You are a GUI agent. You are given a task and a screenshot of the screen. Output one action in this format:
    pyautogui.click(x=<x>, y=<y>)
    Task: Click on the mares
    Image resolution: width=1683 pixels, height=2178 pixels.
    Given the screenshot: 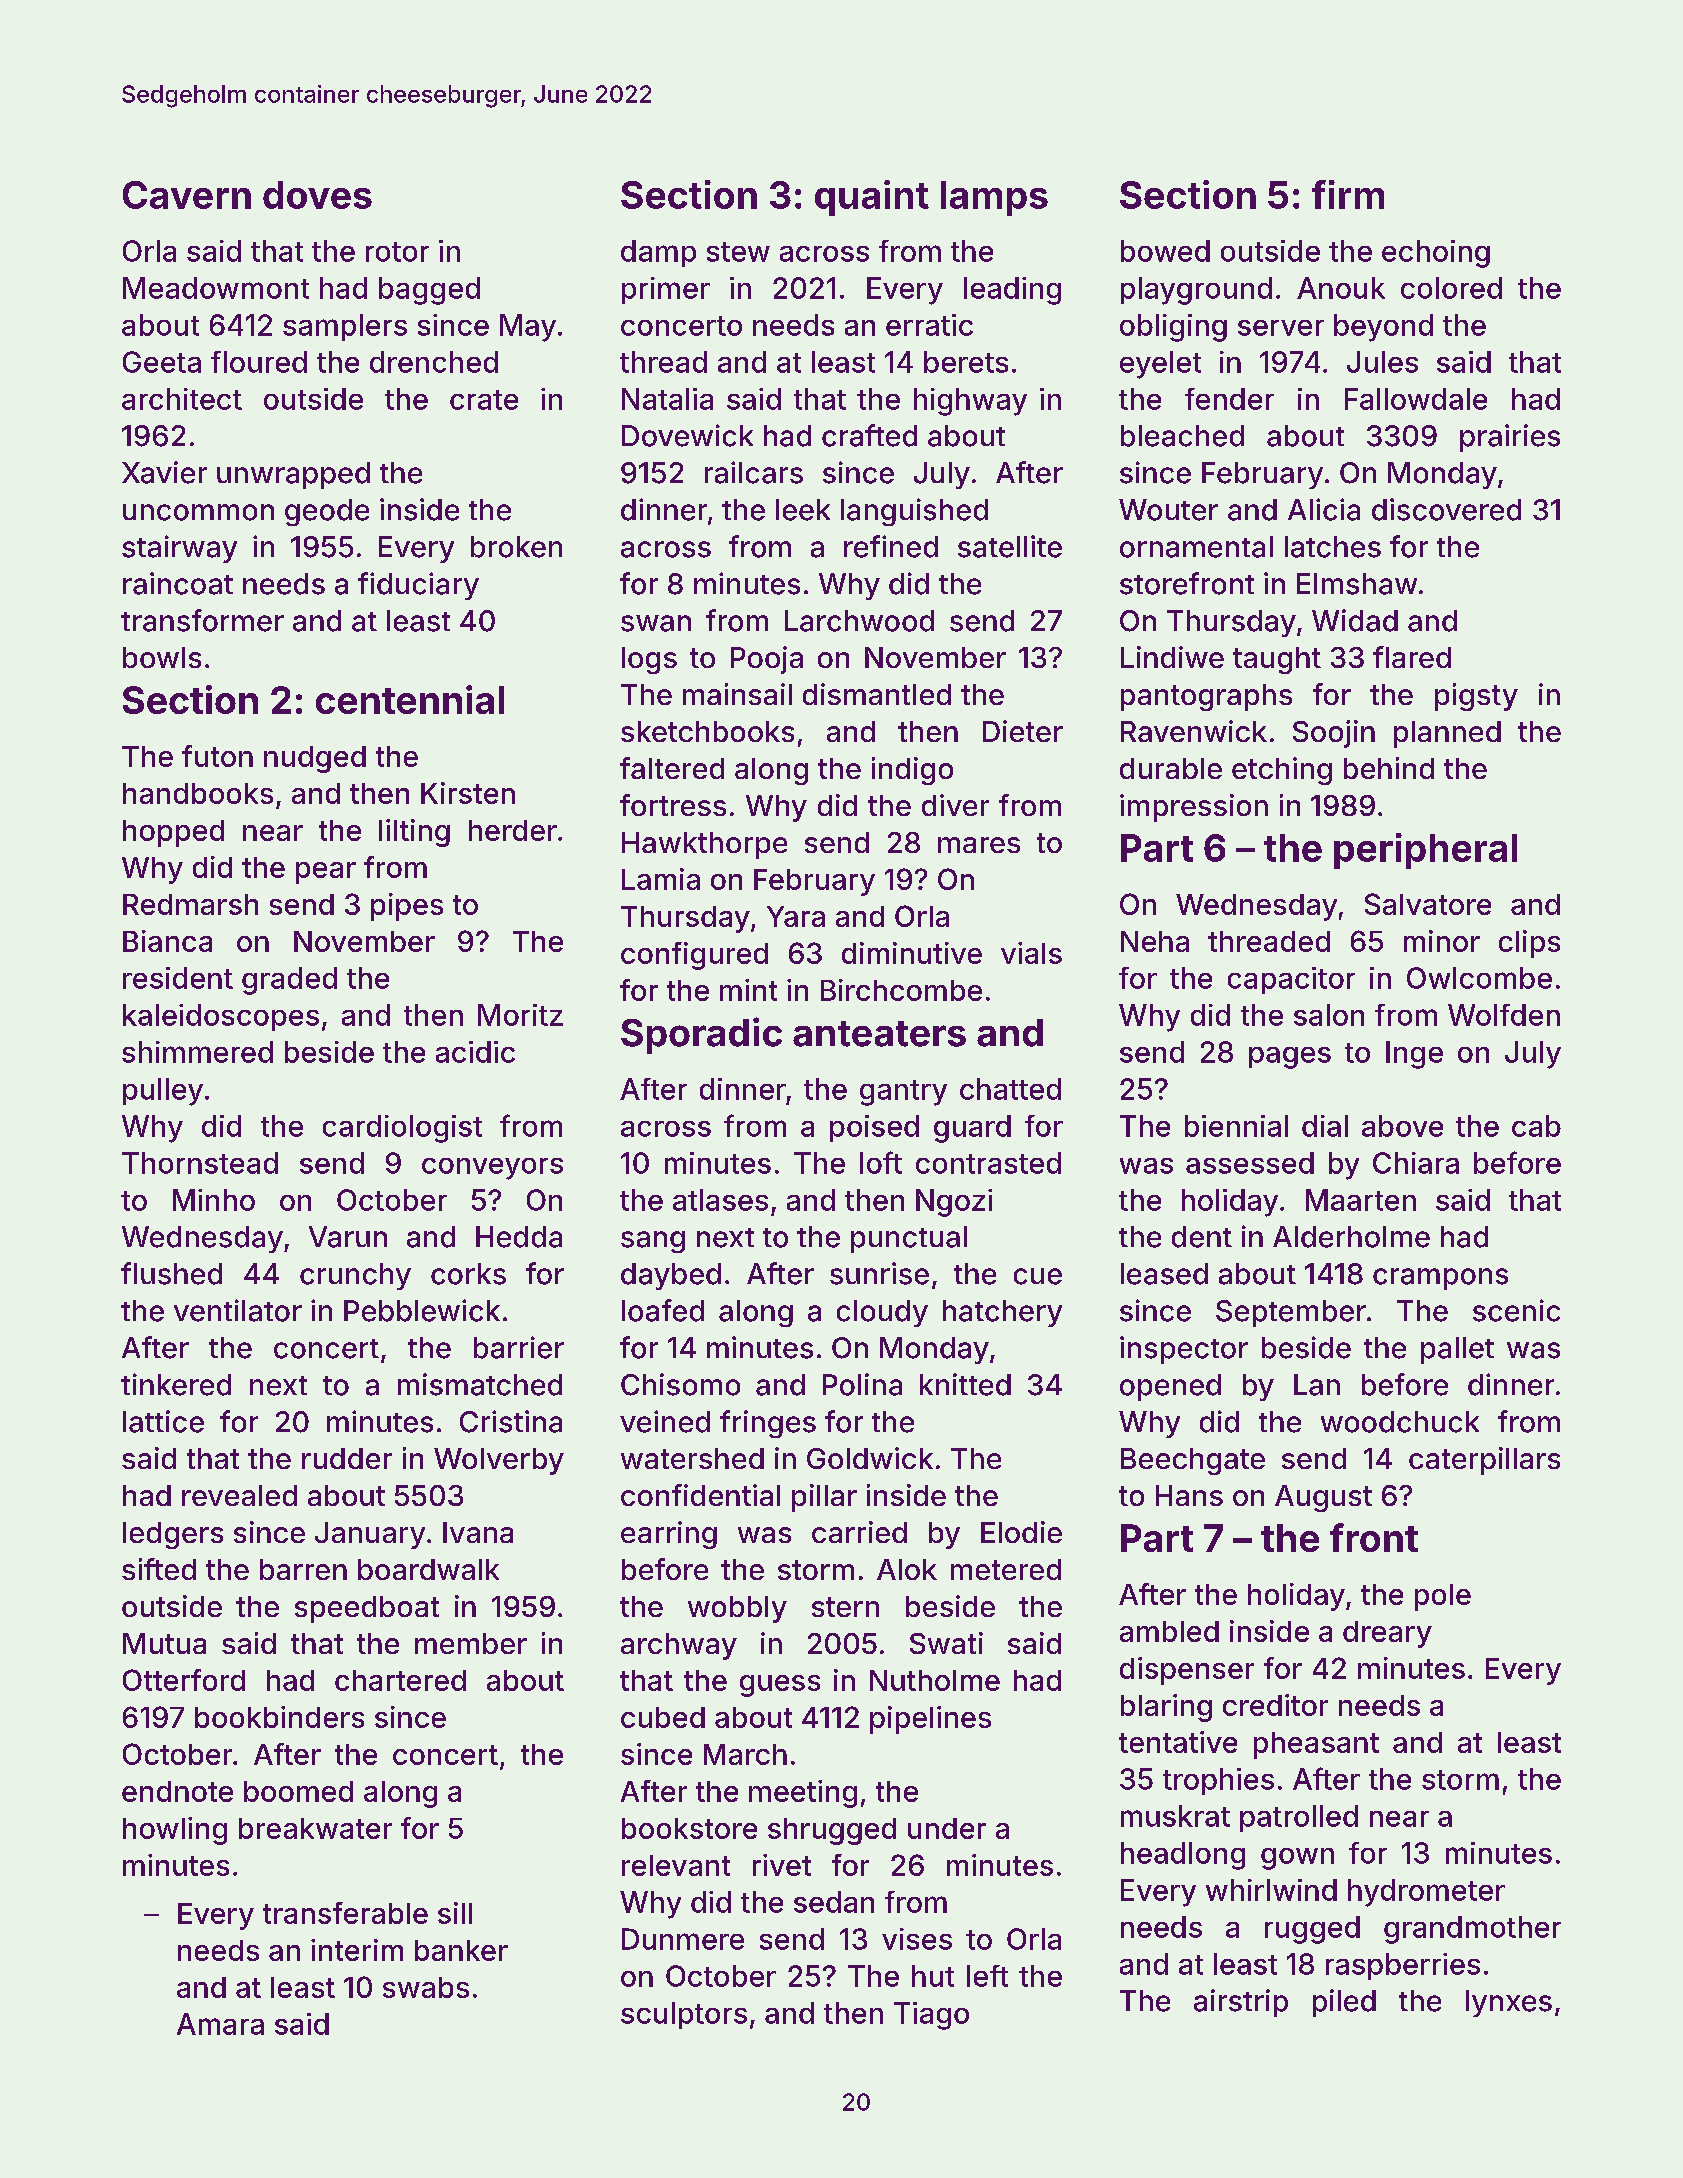 What is the action you would take?
    pyautogui.click(x=979, y=845)
